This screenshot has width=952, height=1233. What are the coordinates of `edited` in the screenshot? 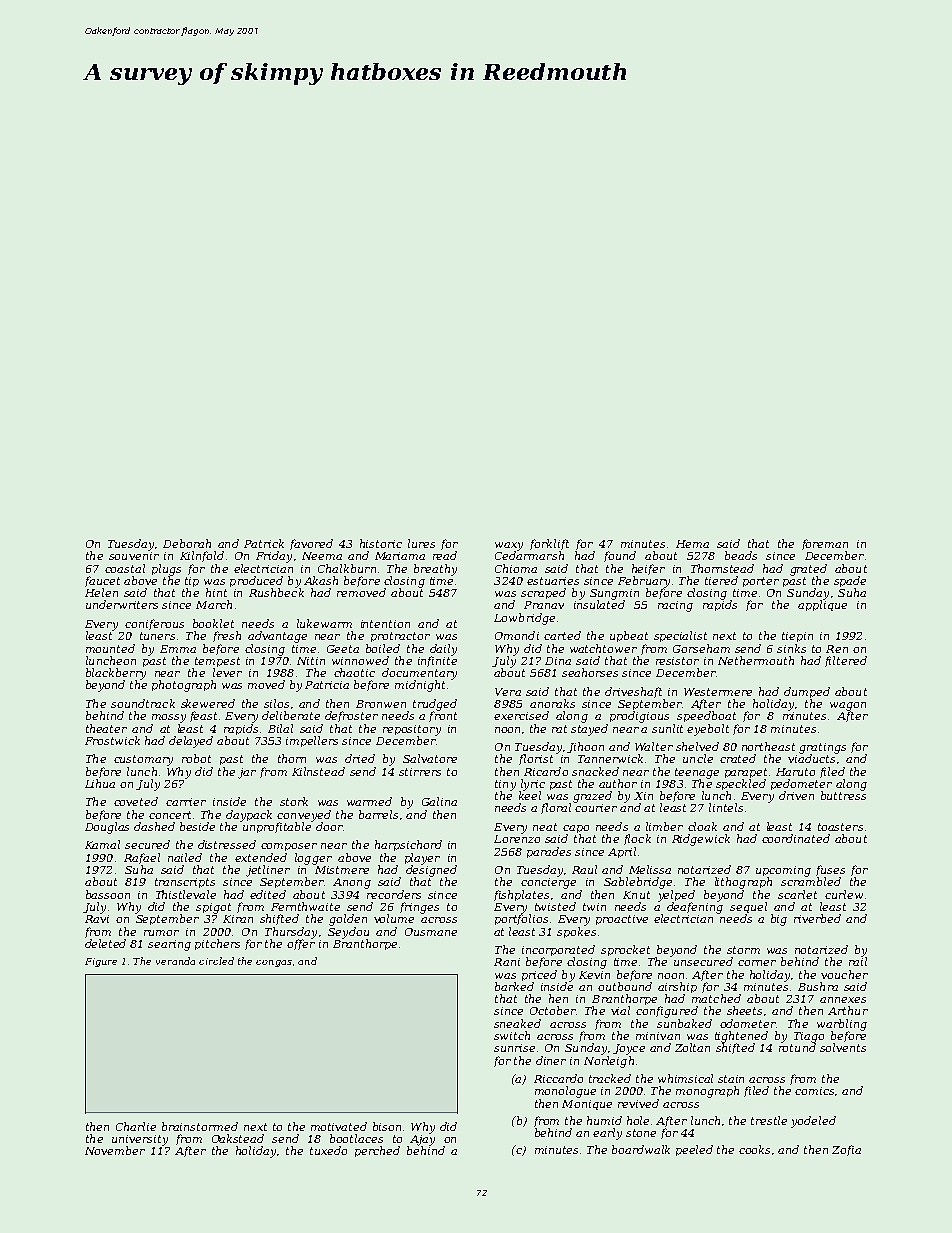 It's located at (268, 894).
